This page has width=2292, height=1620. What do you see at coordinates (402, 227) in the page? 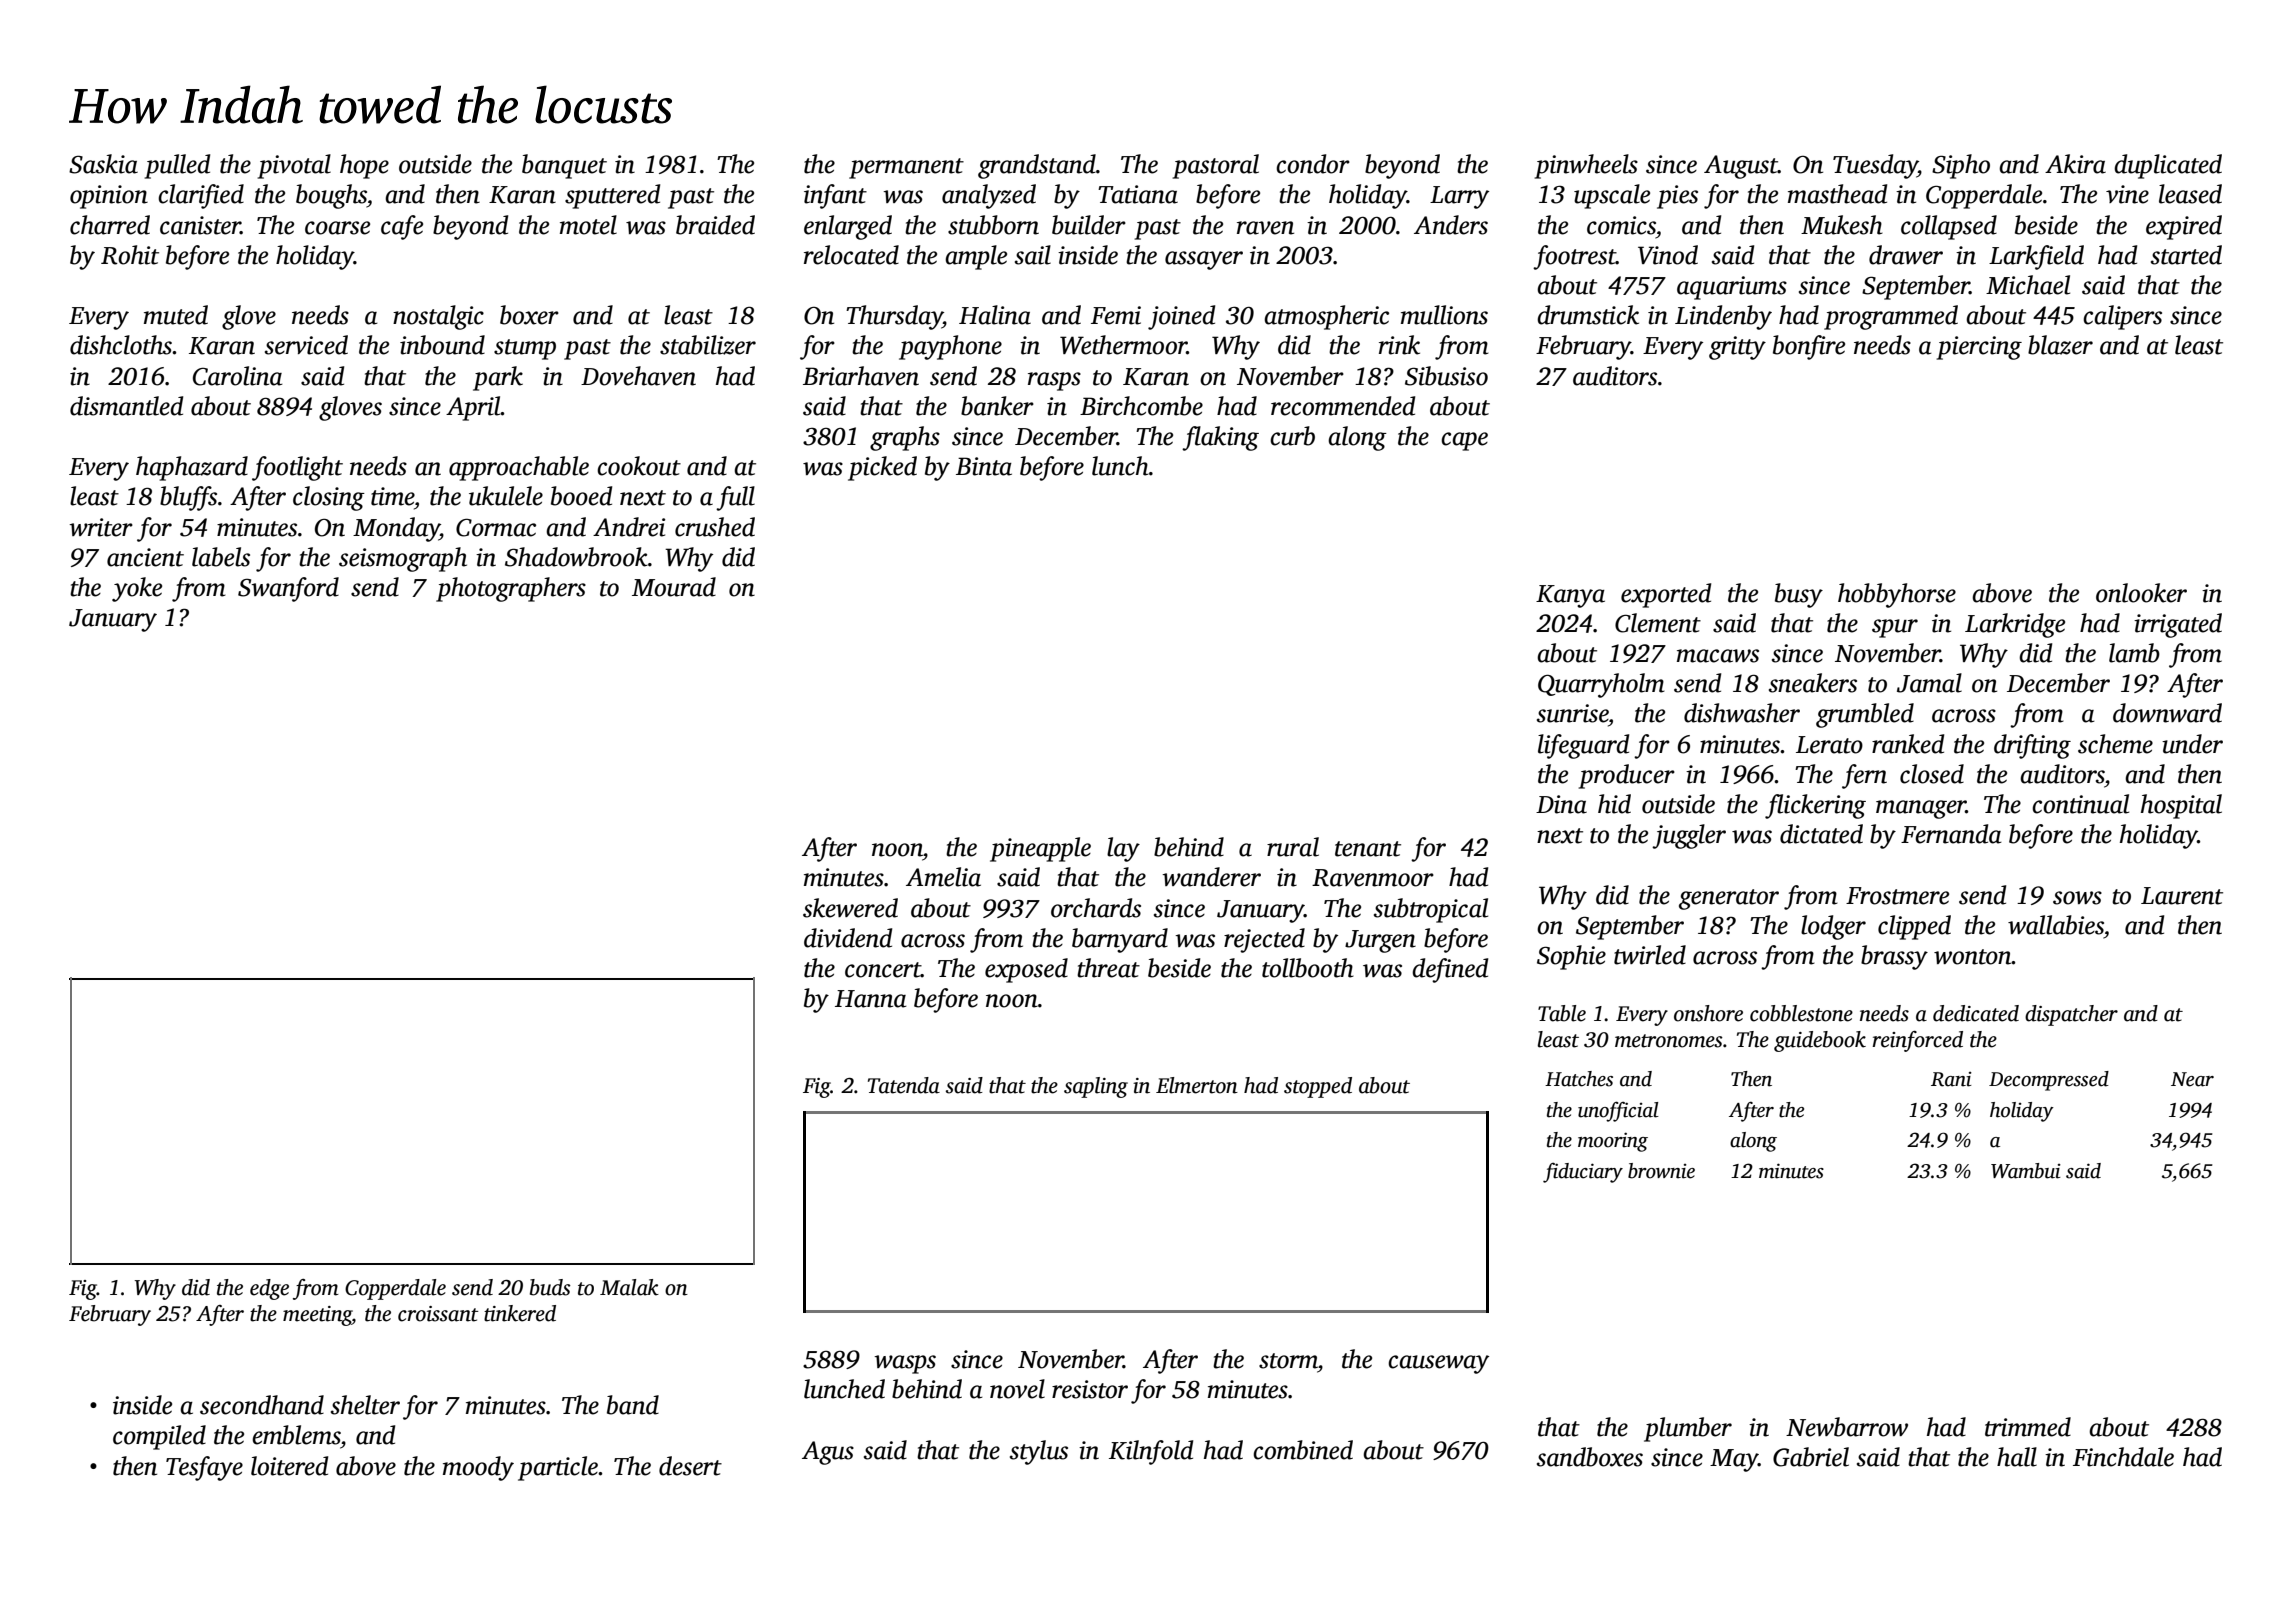
I see `cafe` at bounding box center [402, 227].
